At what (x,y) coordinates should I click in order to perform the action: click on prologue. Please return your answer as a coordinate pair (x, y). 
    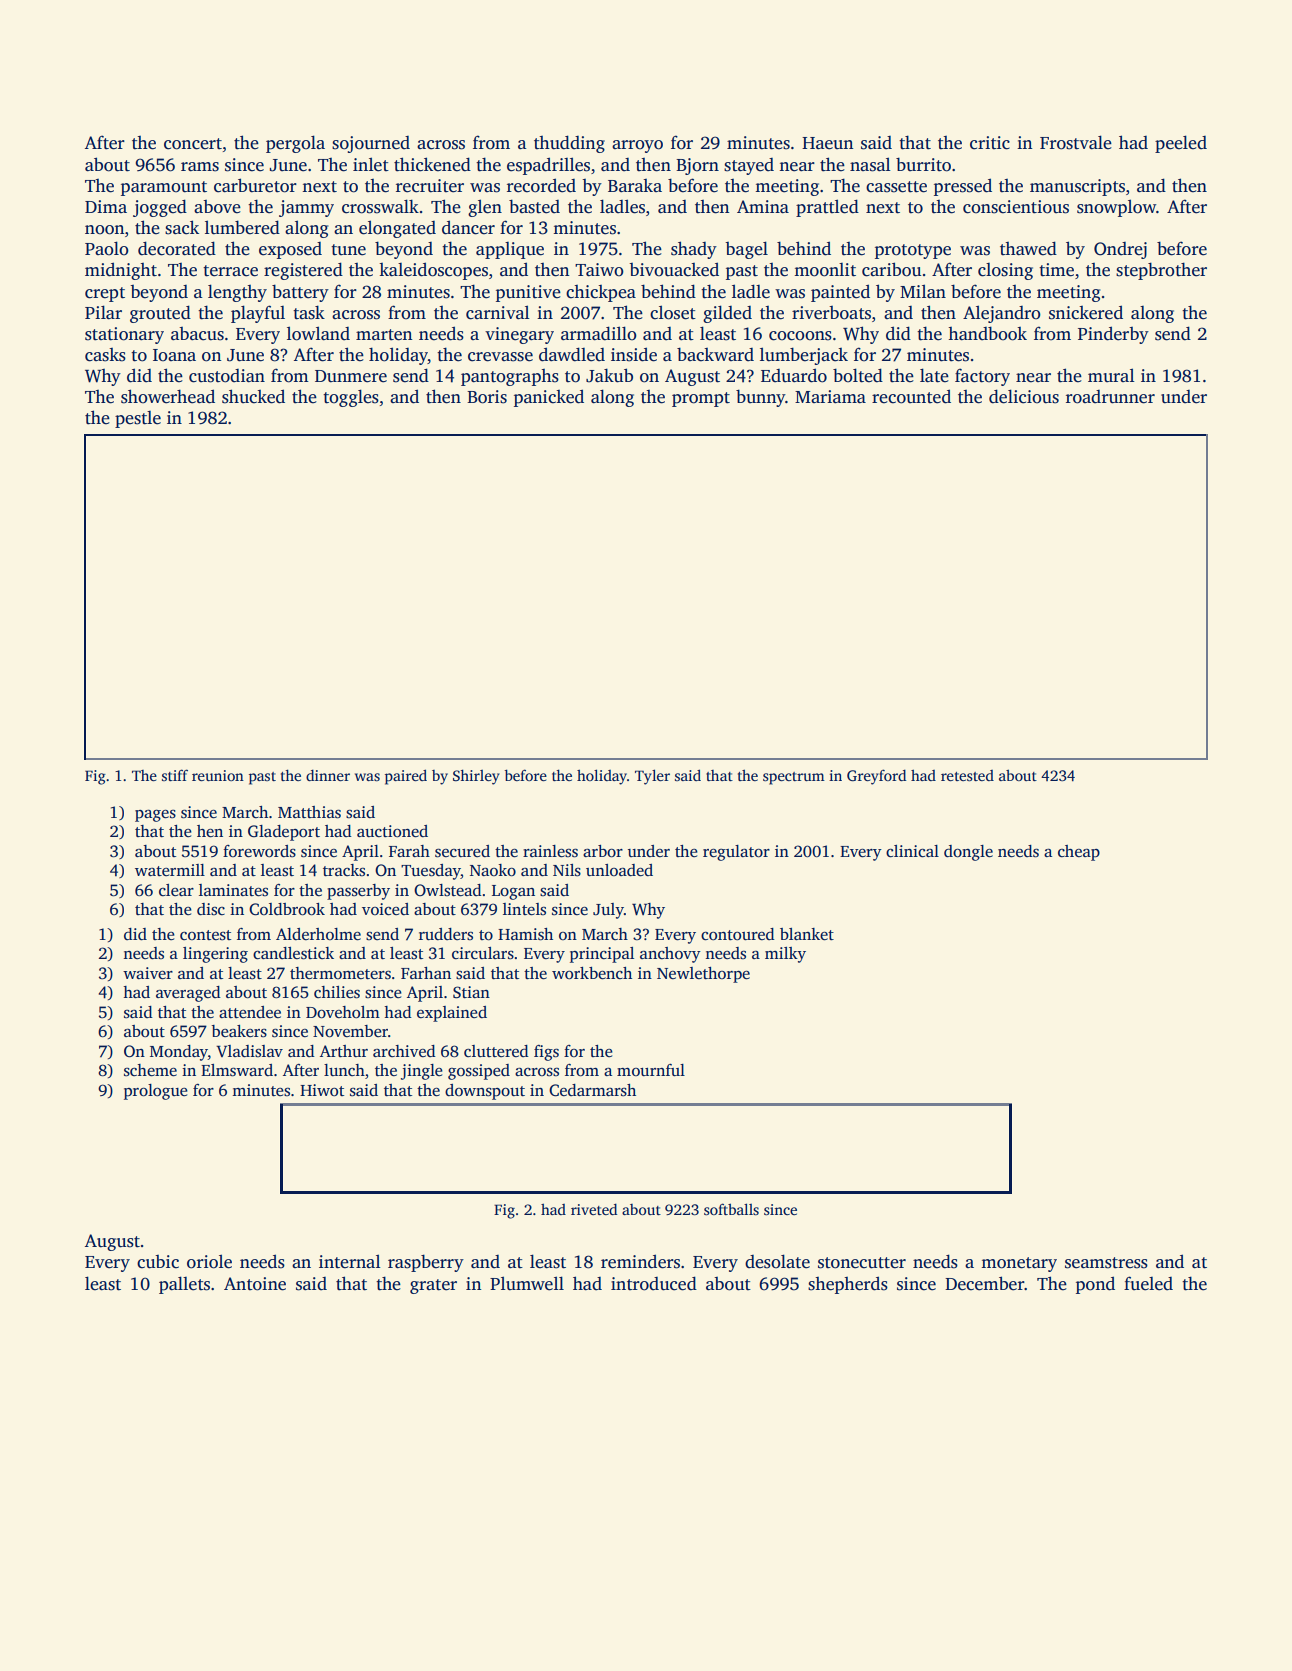
    Looking at the image, I should click on (156, 1092).
